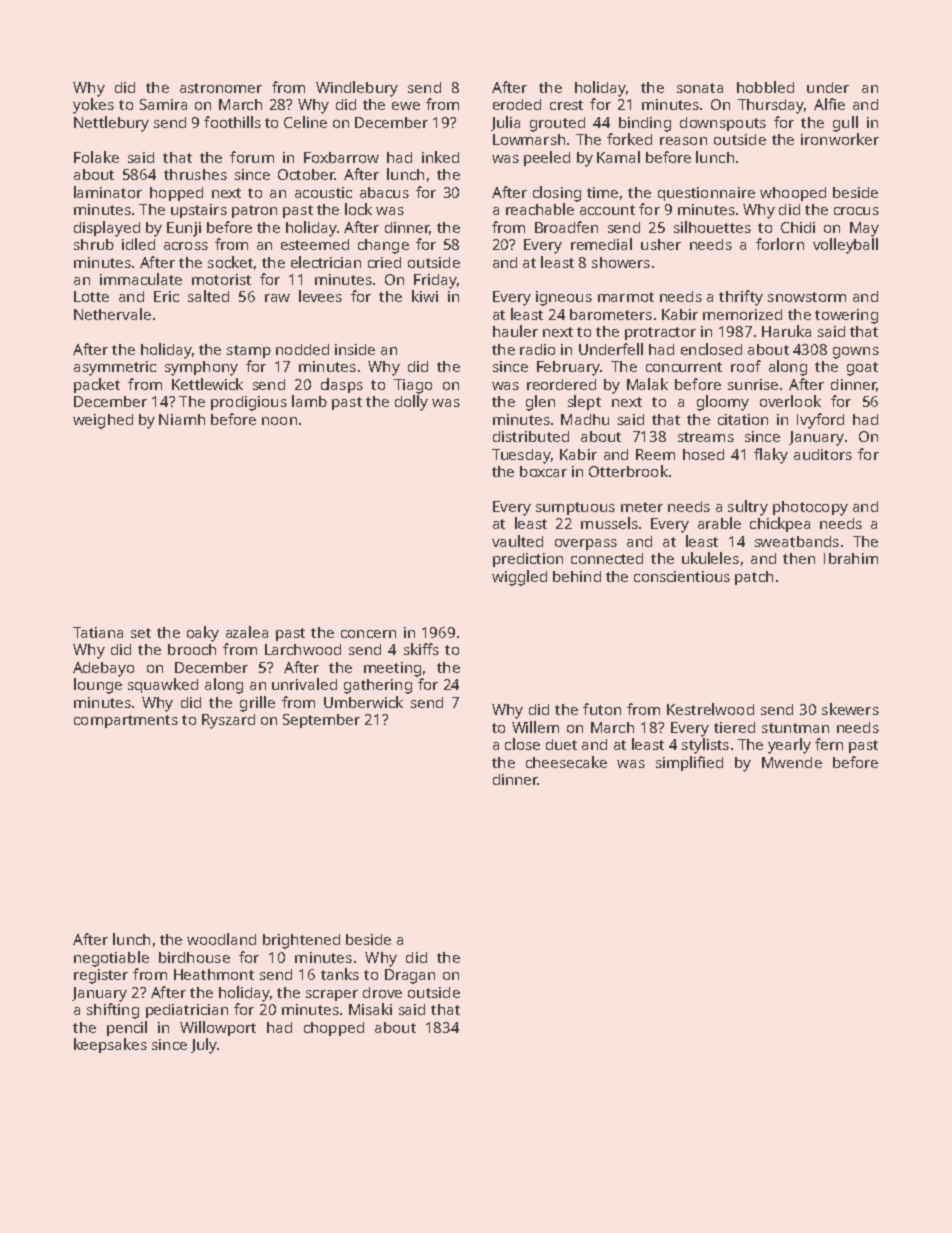 Image resolution: width=952 pixels, height=1233 pixels. I want to click on foothills, so click(232, 122).
